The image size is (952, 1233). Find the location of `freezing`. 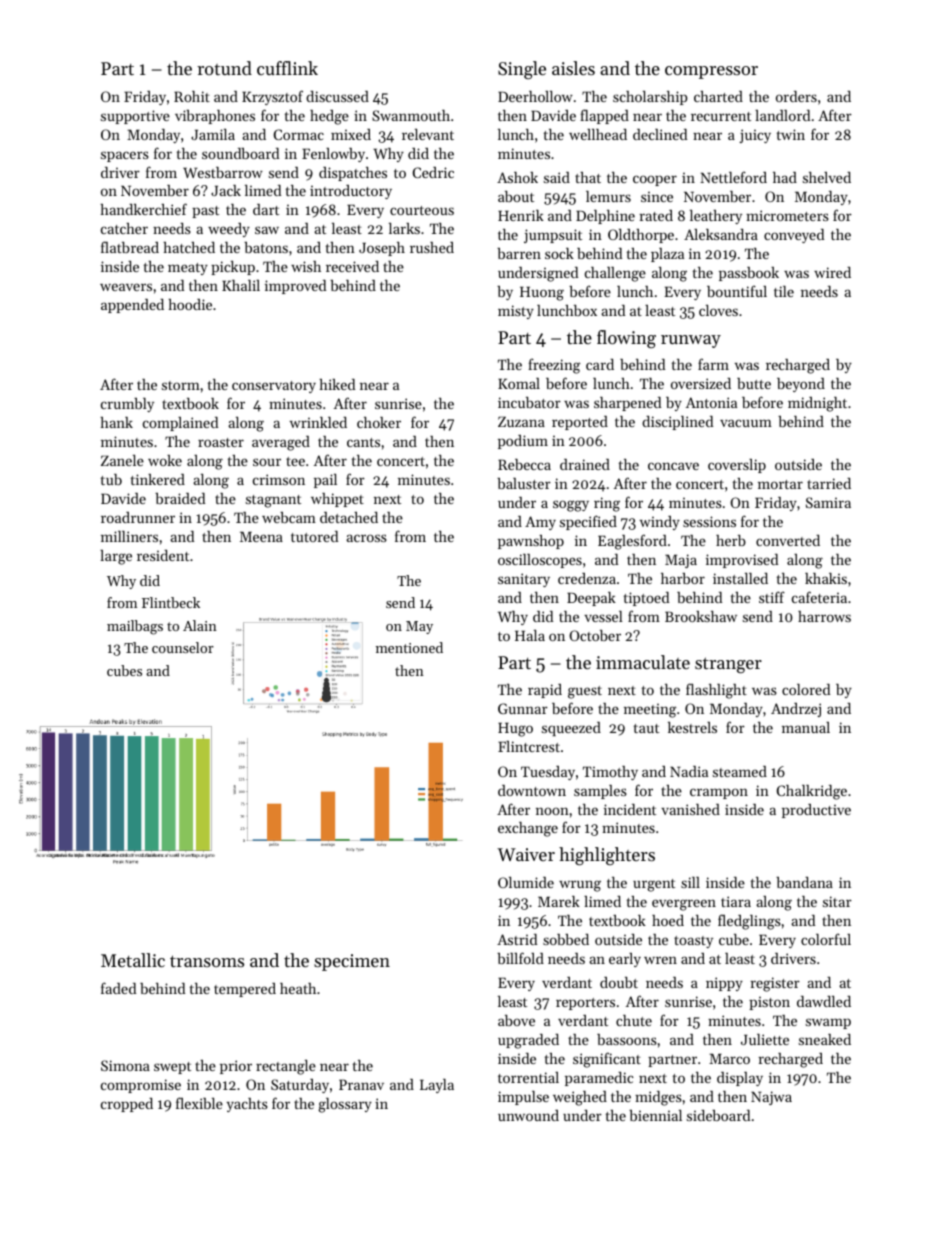

freezing is located at coordinates (554, 366).
